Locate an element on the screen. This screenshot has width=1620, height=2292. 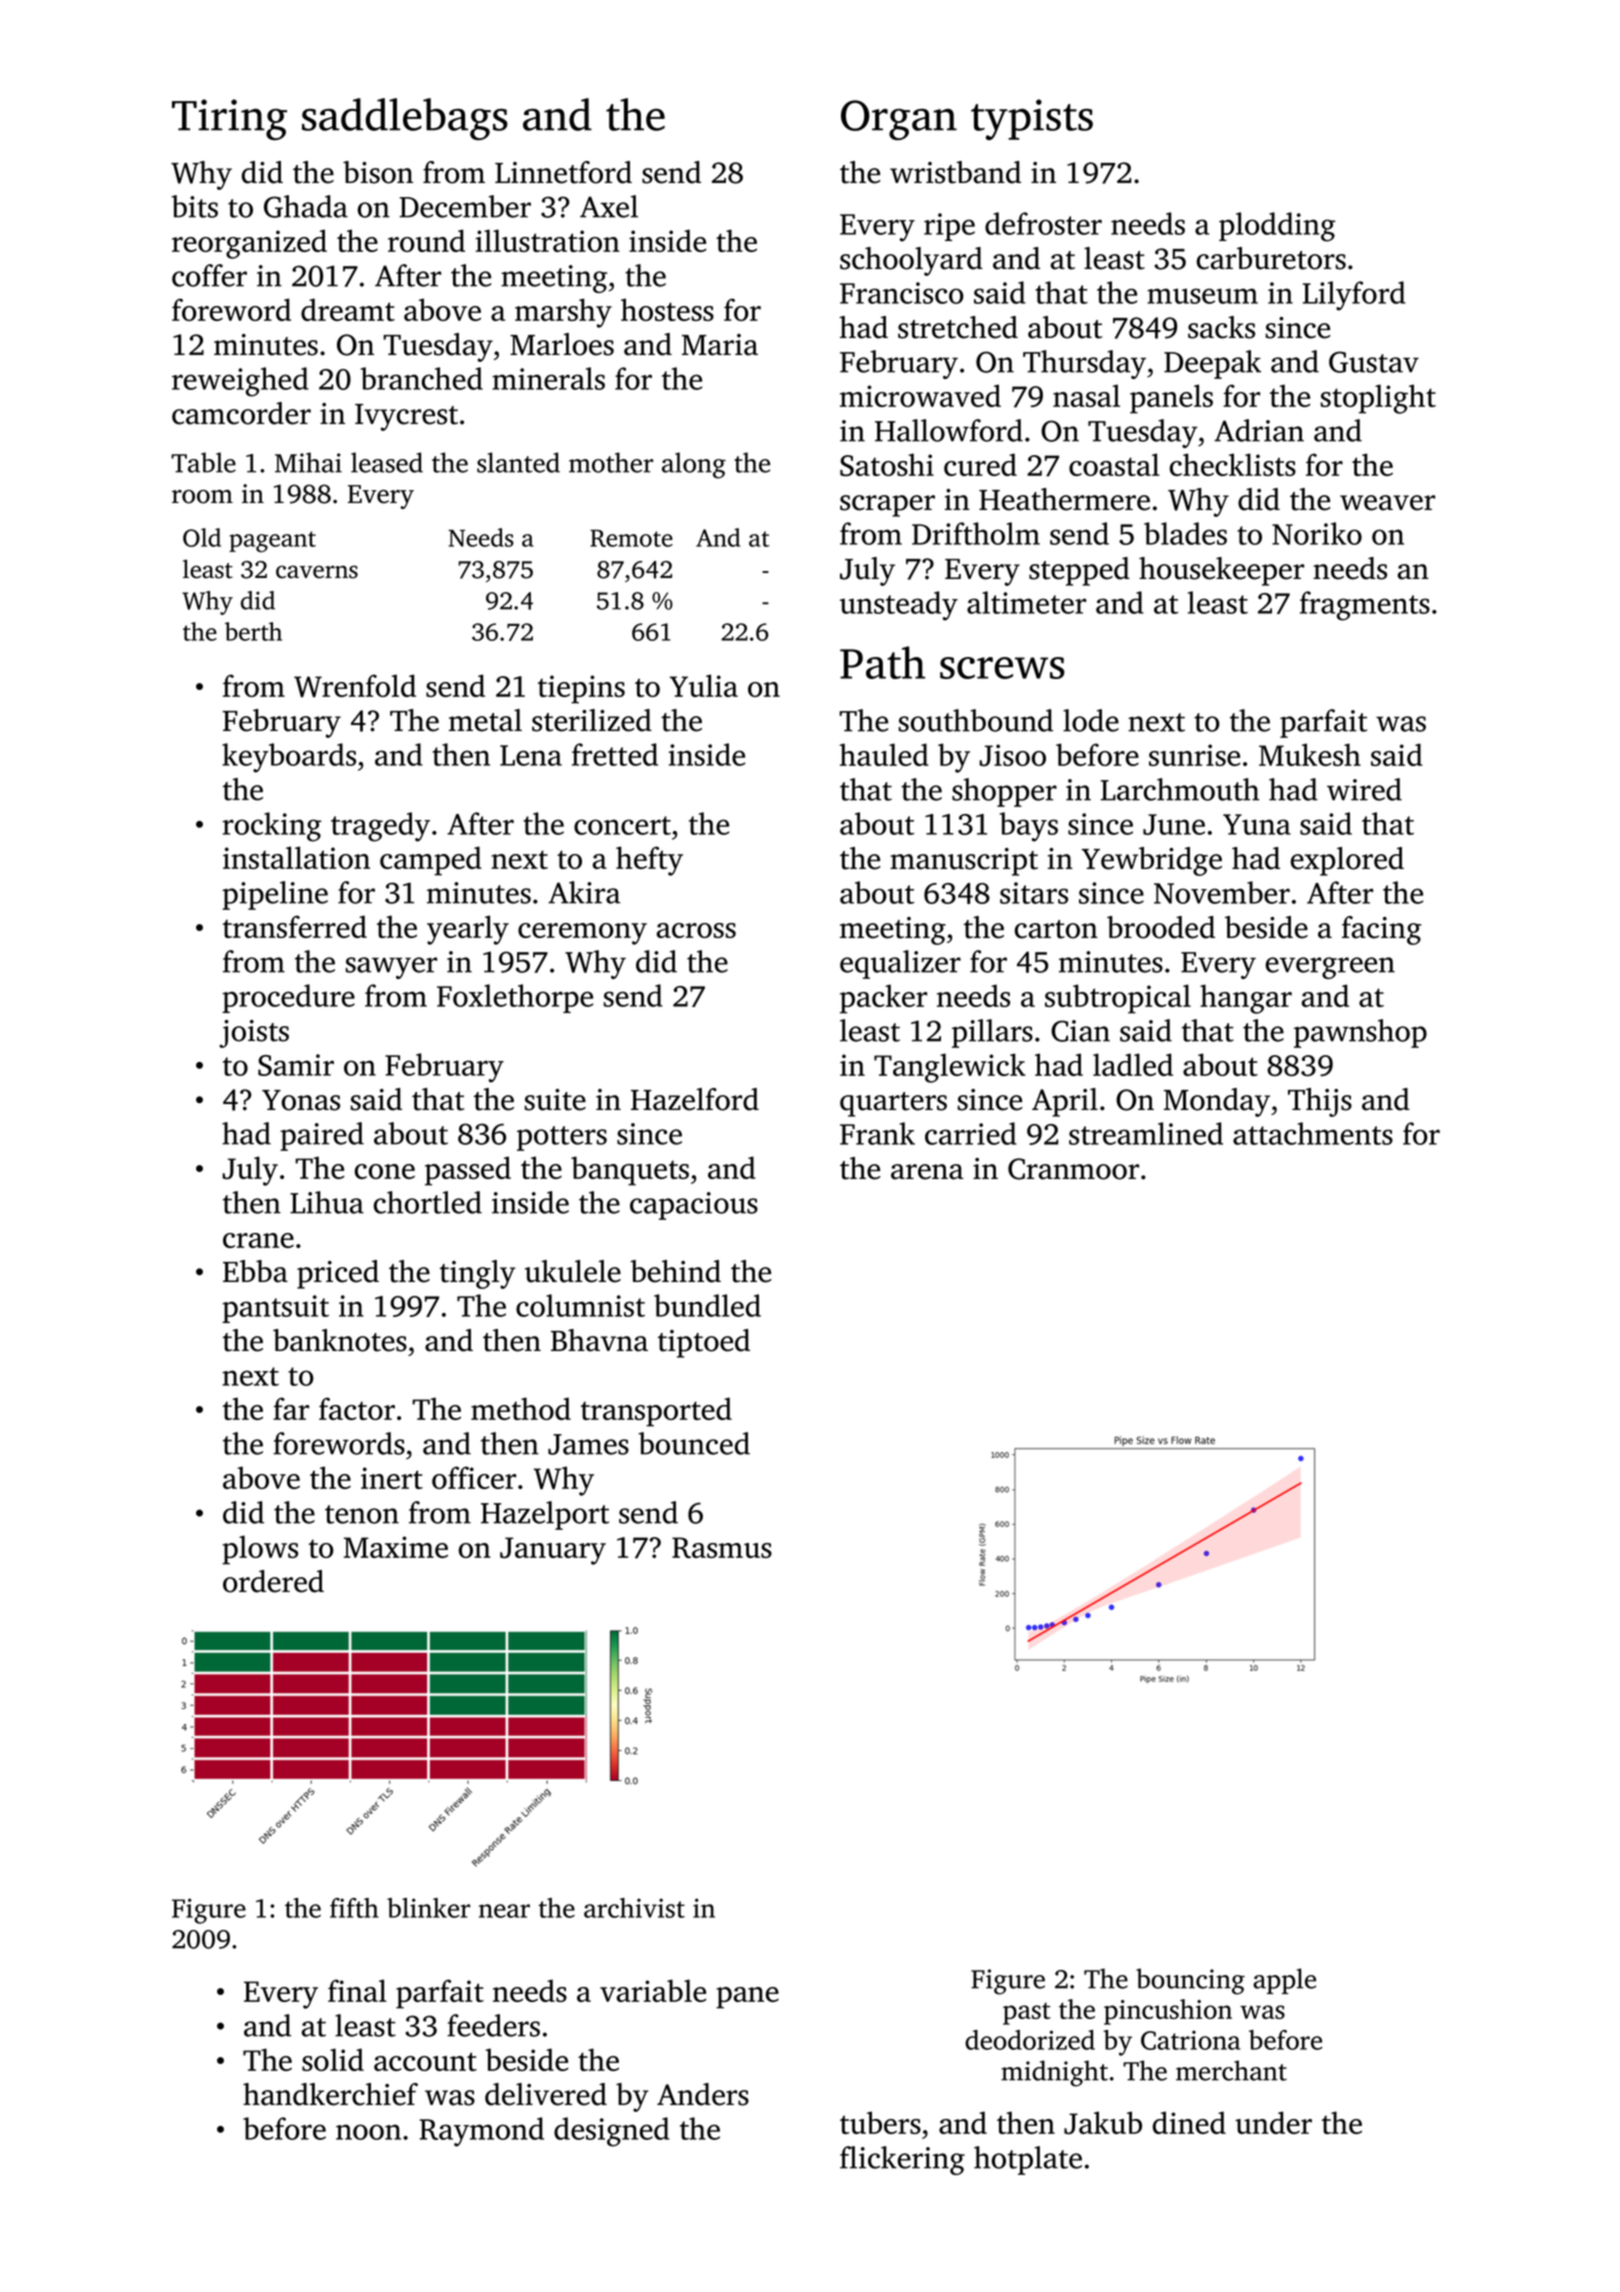
tiptoed is located at coordinates (704, 1343).
